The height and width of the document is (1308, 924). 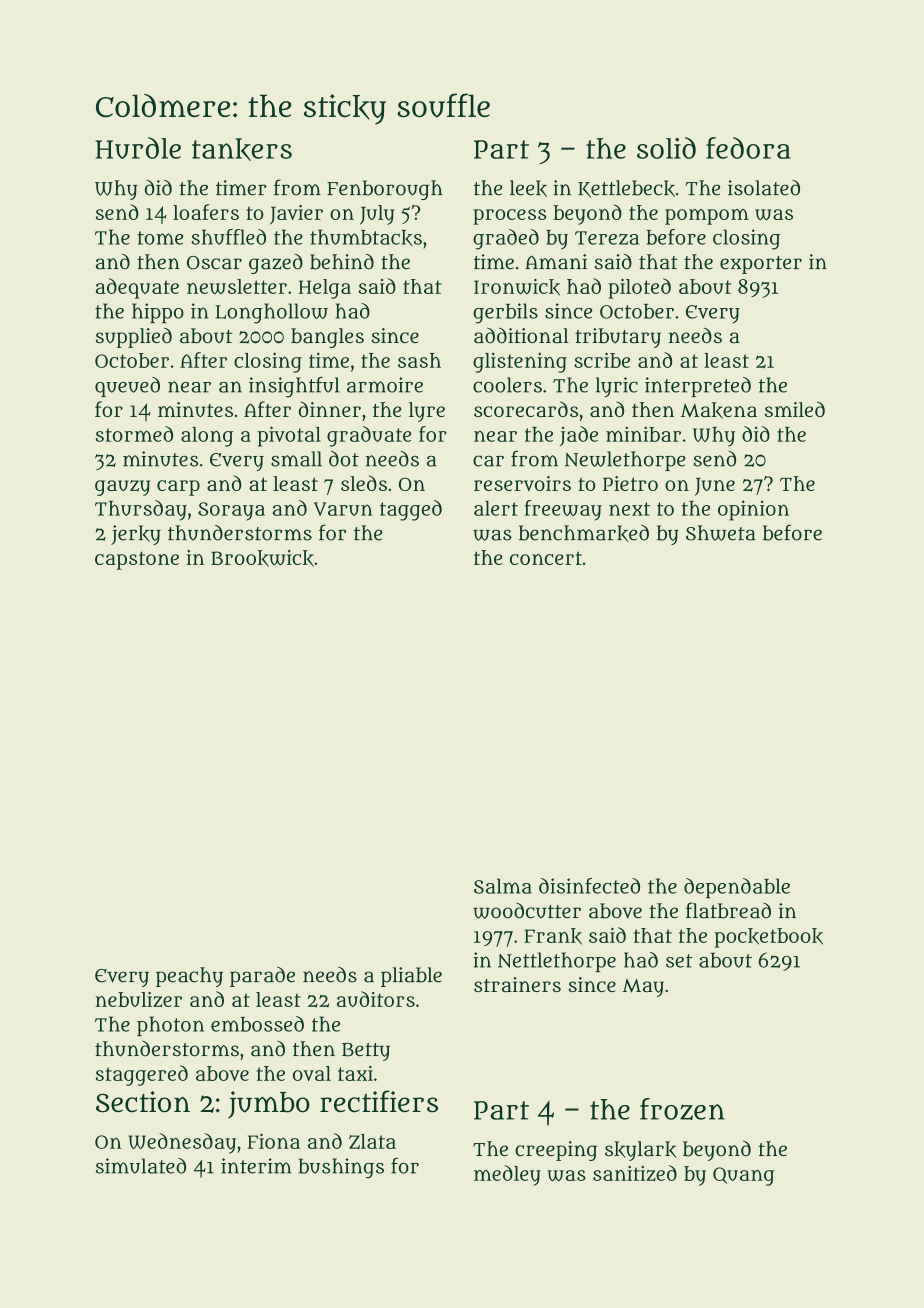 What do you see at coordinates (364, 483) in the document?
I see `sleds` at bounding box center [364, 483].
